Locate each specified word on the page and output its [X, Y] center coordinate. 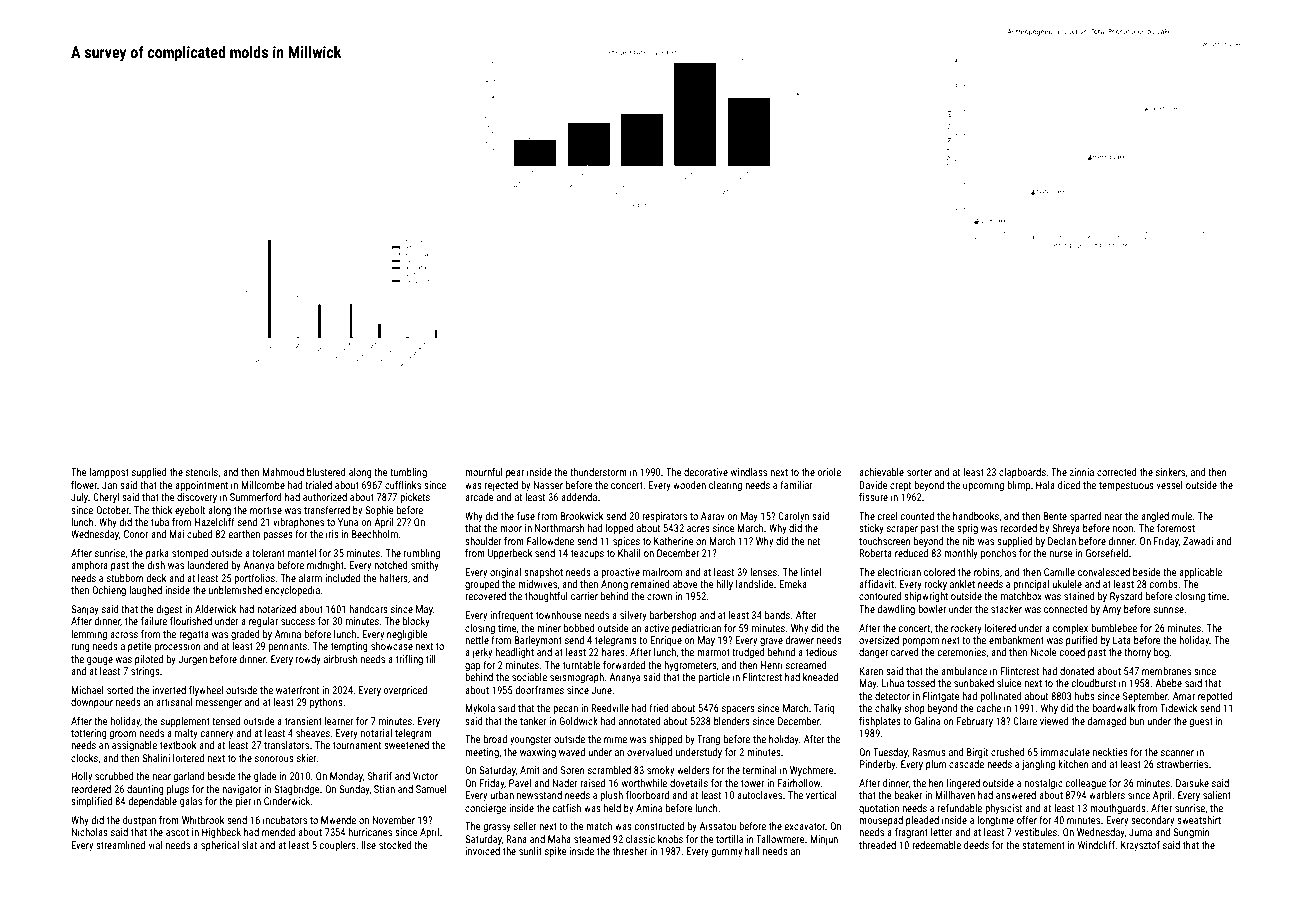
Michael [87, 690]
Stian [384, 789]
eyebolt [190, 511]
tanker [533, 721]
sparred [1085, 517]
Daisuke [1192, 783]
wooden [689, 485]
